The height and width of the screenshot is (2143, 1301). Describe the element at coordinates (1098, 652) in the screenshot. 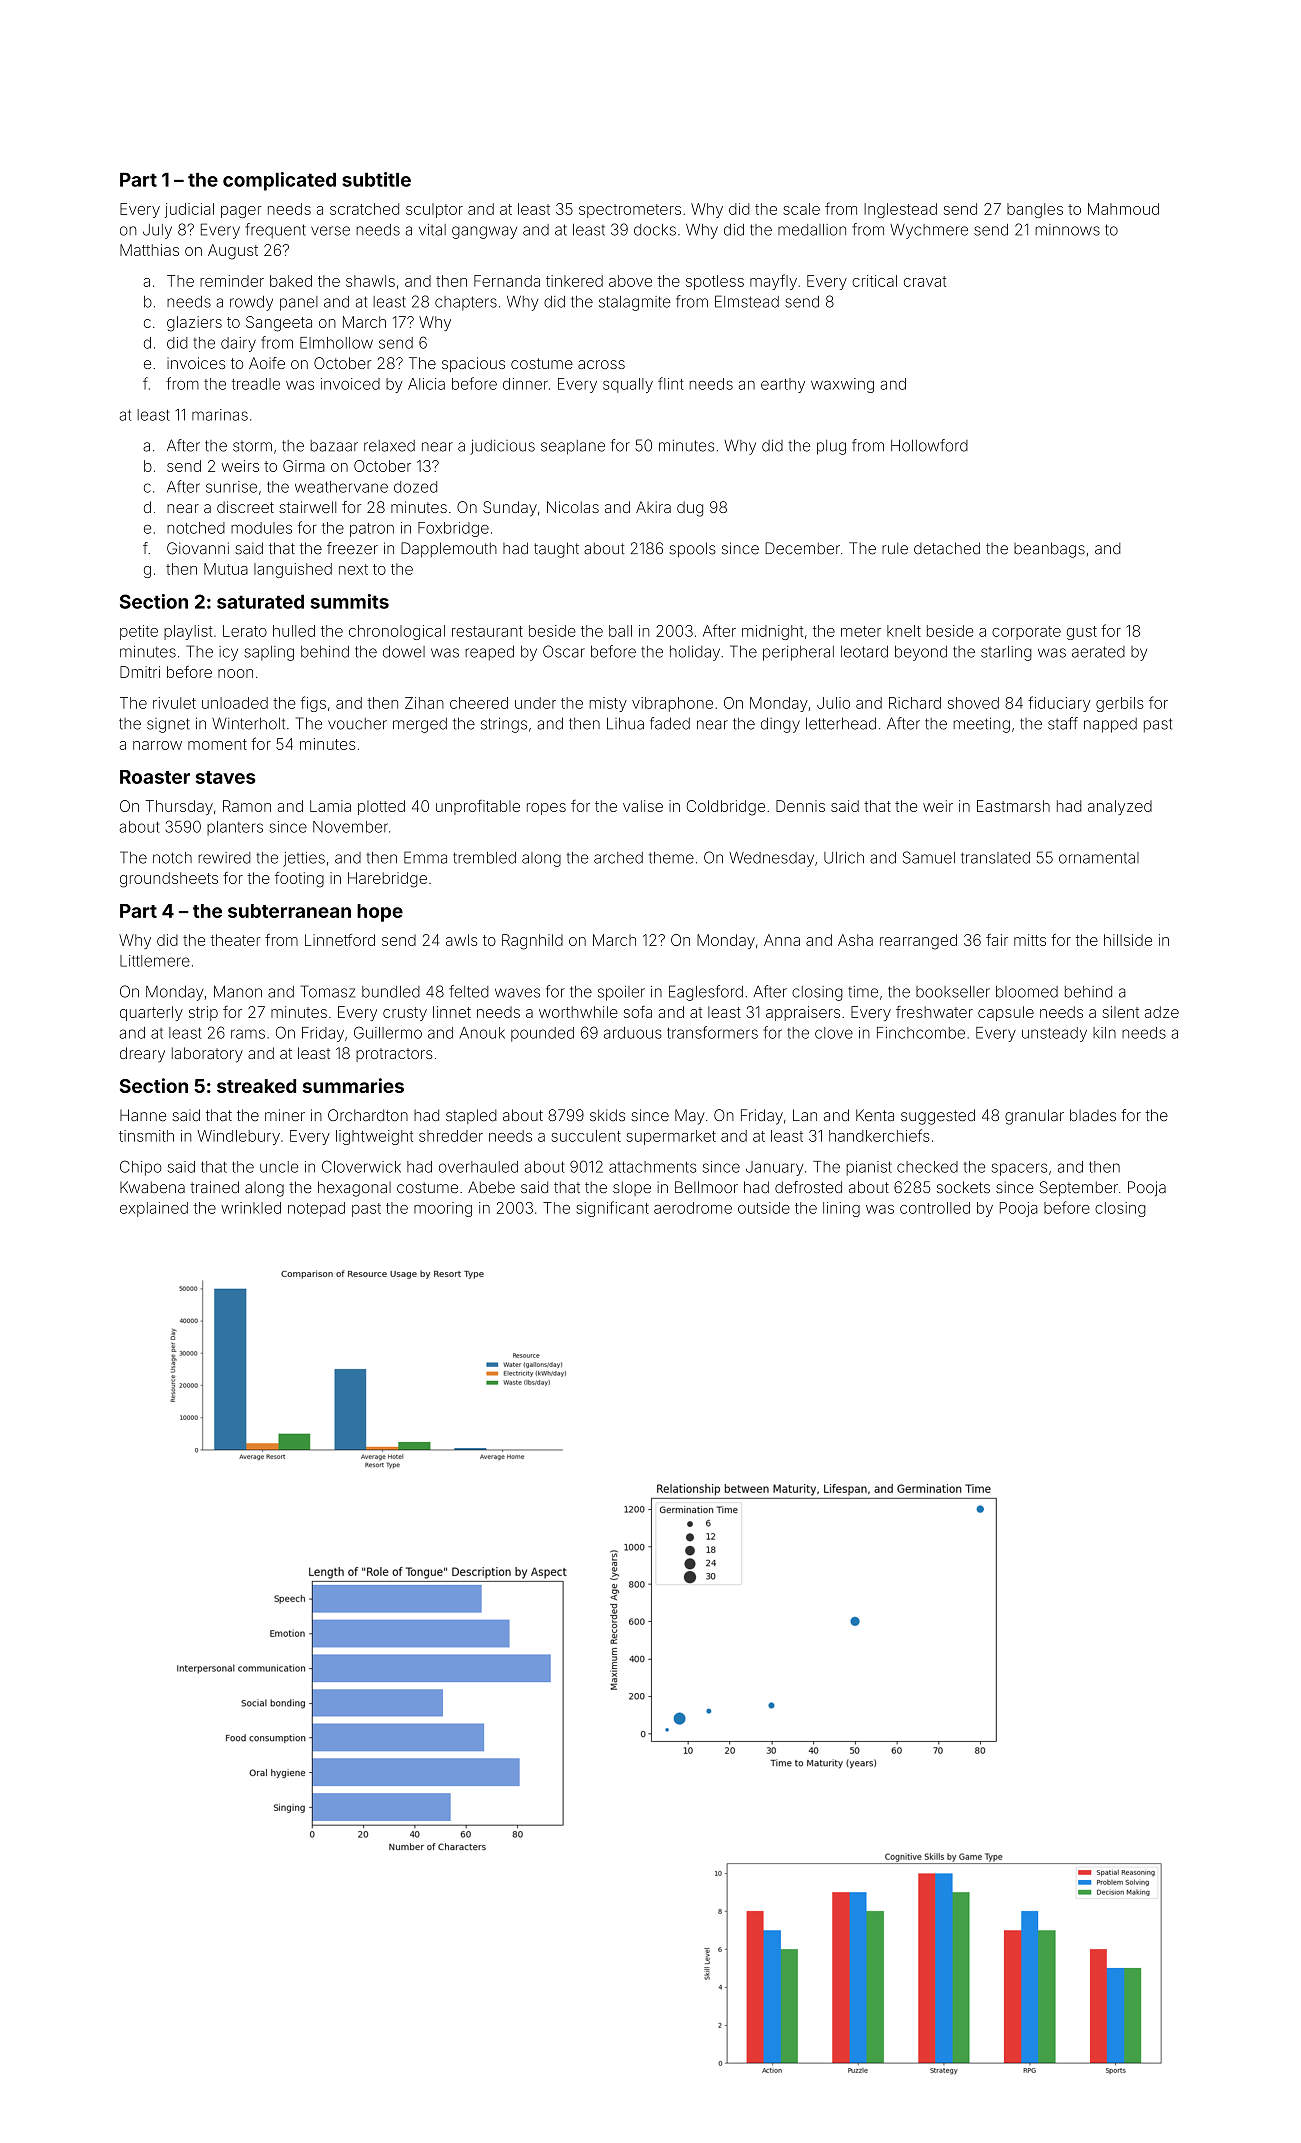

I see `aerated` at that location.
